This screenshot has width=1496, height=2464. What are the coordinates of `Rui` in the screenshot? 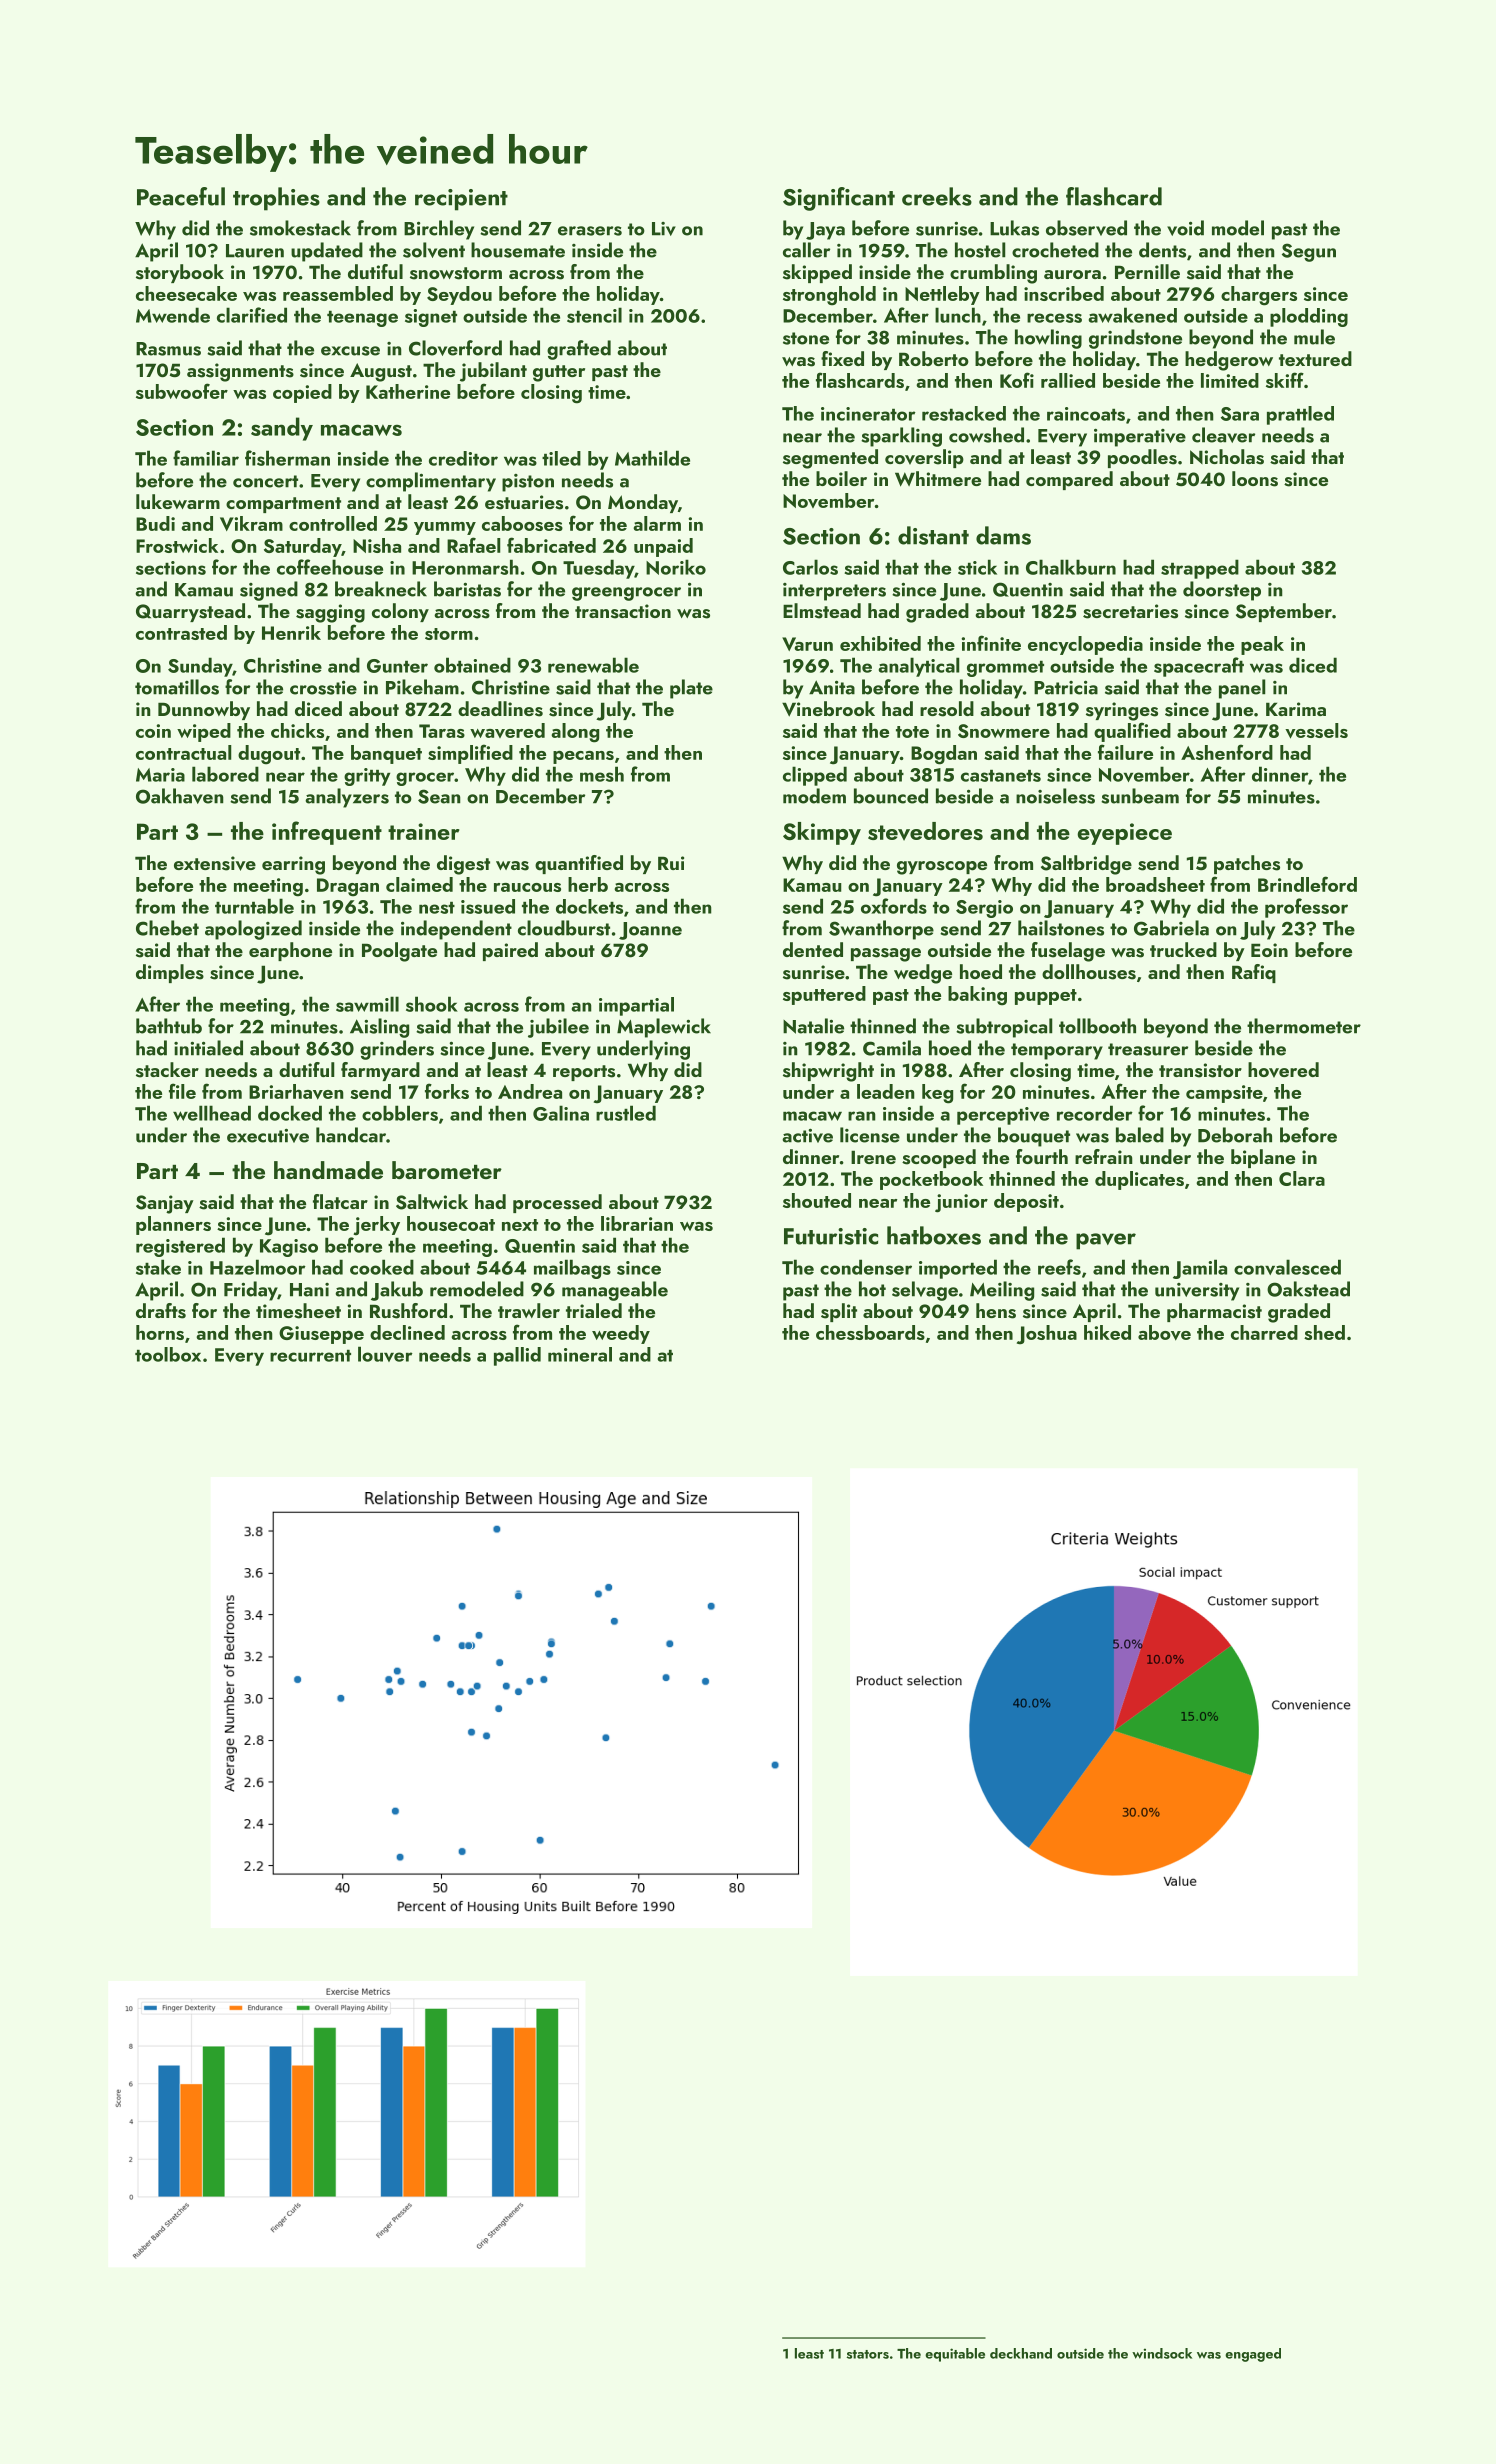 It's located at (671, 863).
